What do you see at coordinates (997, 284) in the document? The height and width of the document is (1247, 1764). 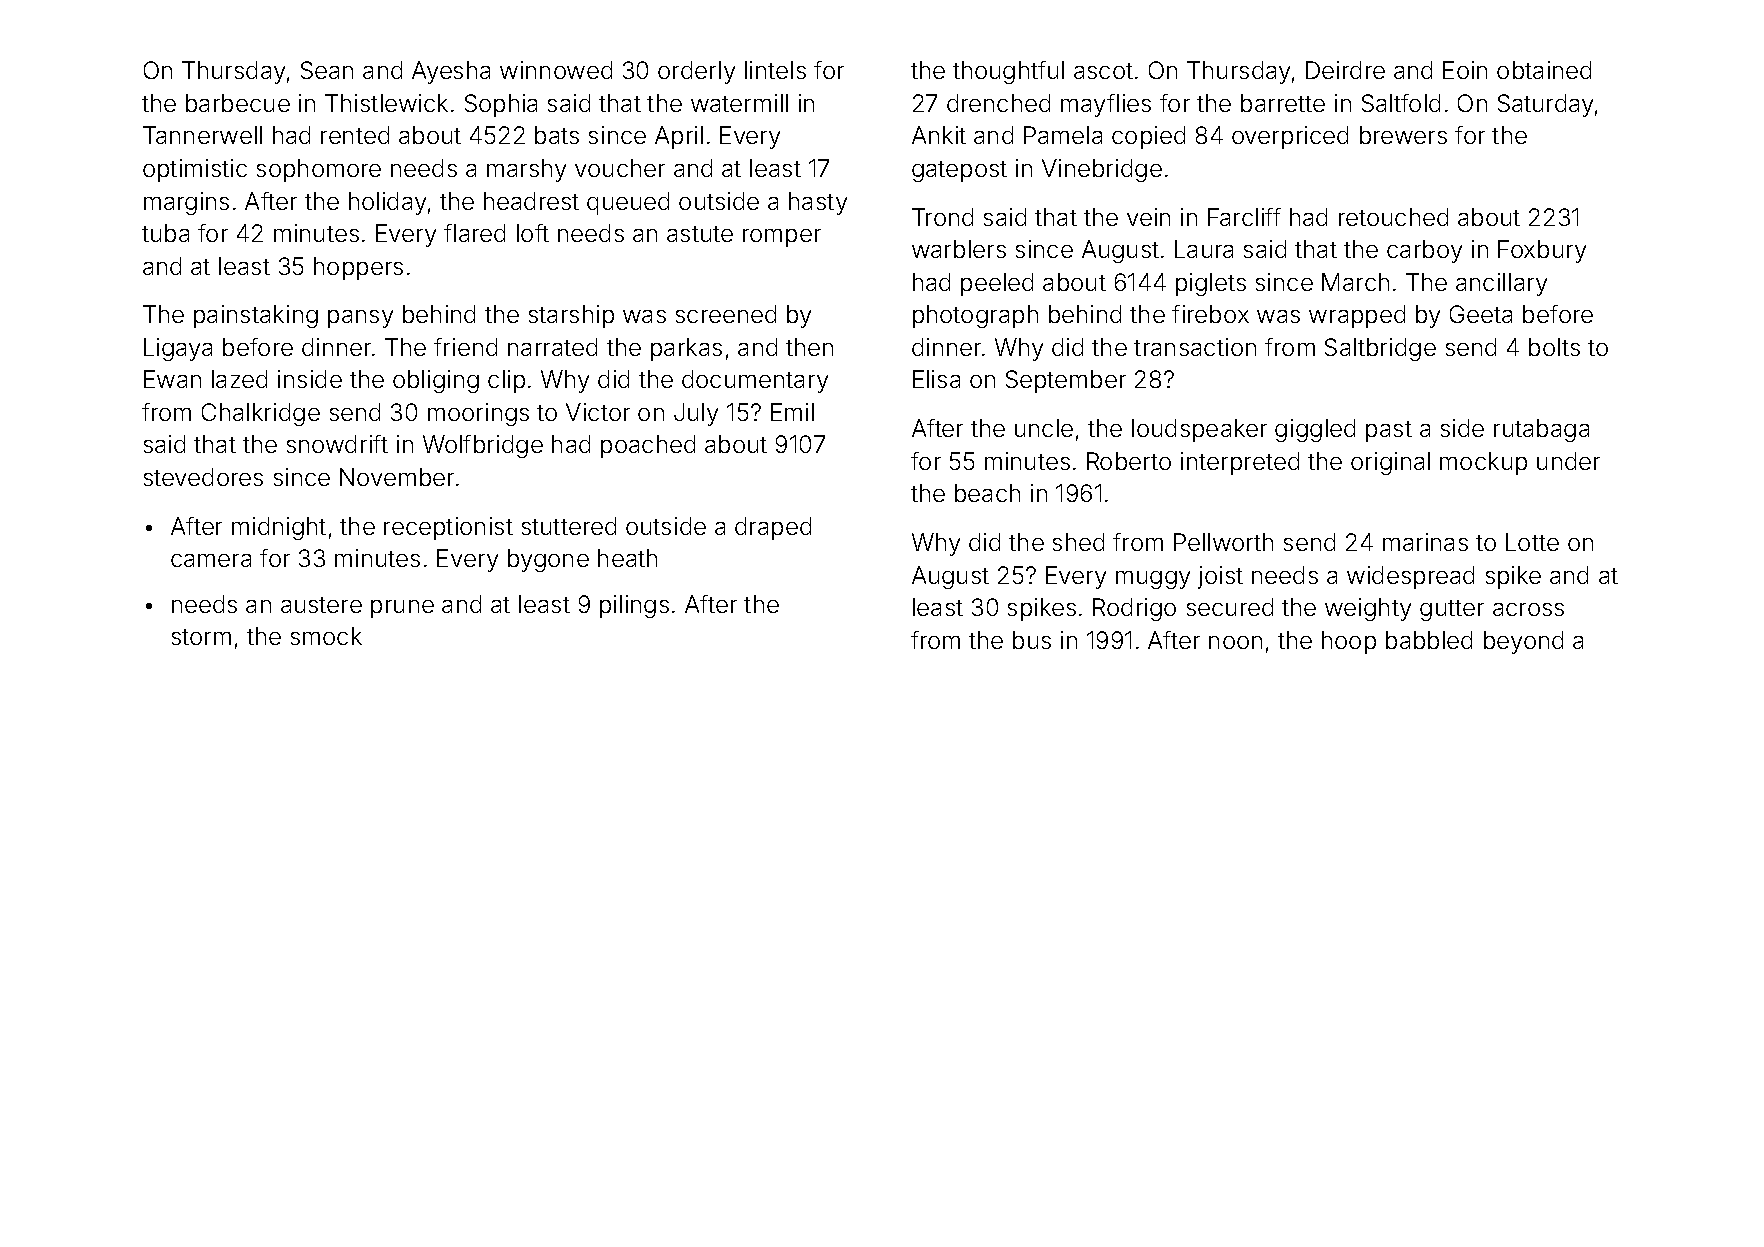 I see `peeled` at bounding box center [997, 284].
